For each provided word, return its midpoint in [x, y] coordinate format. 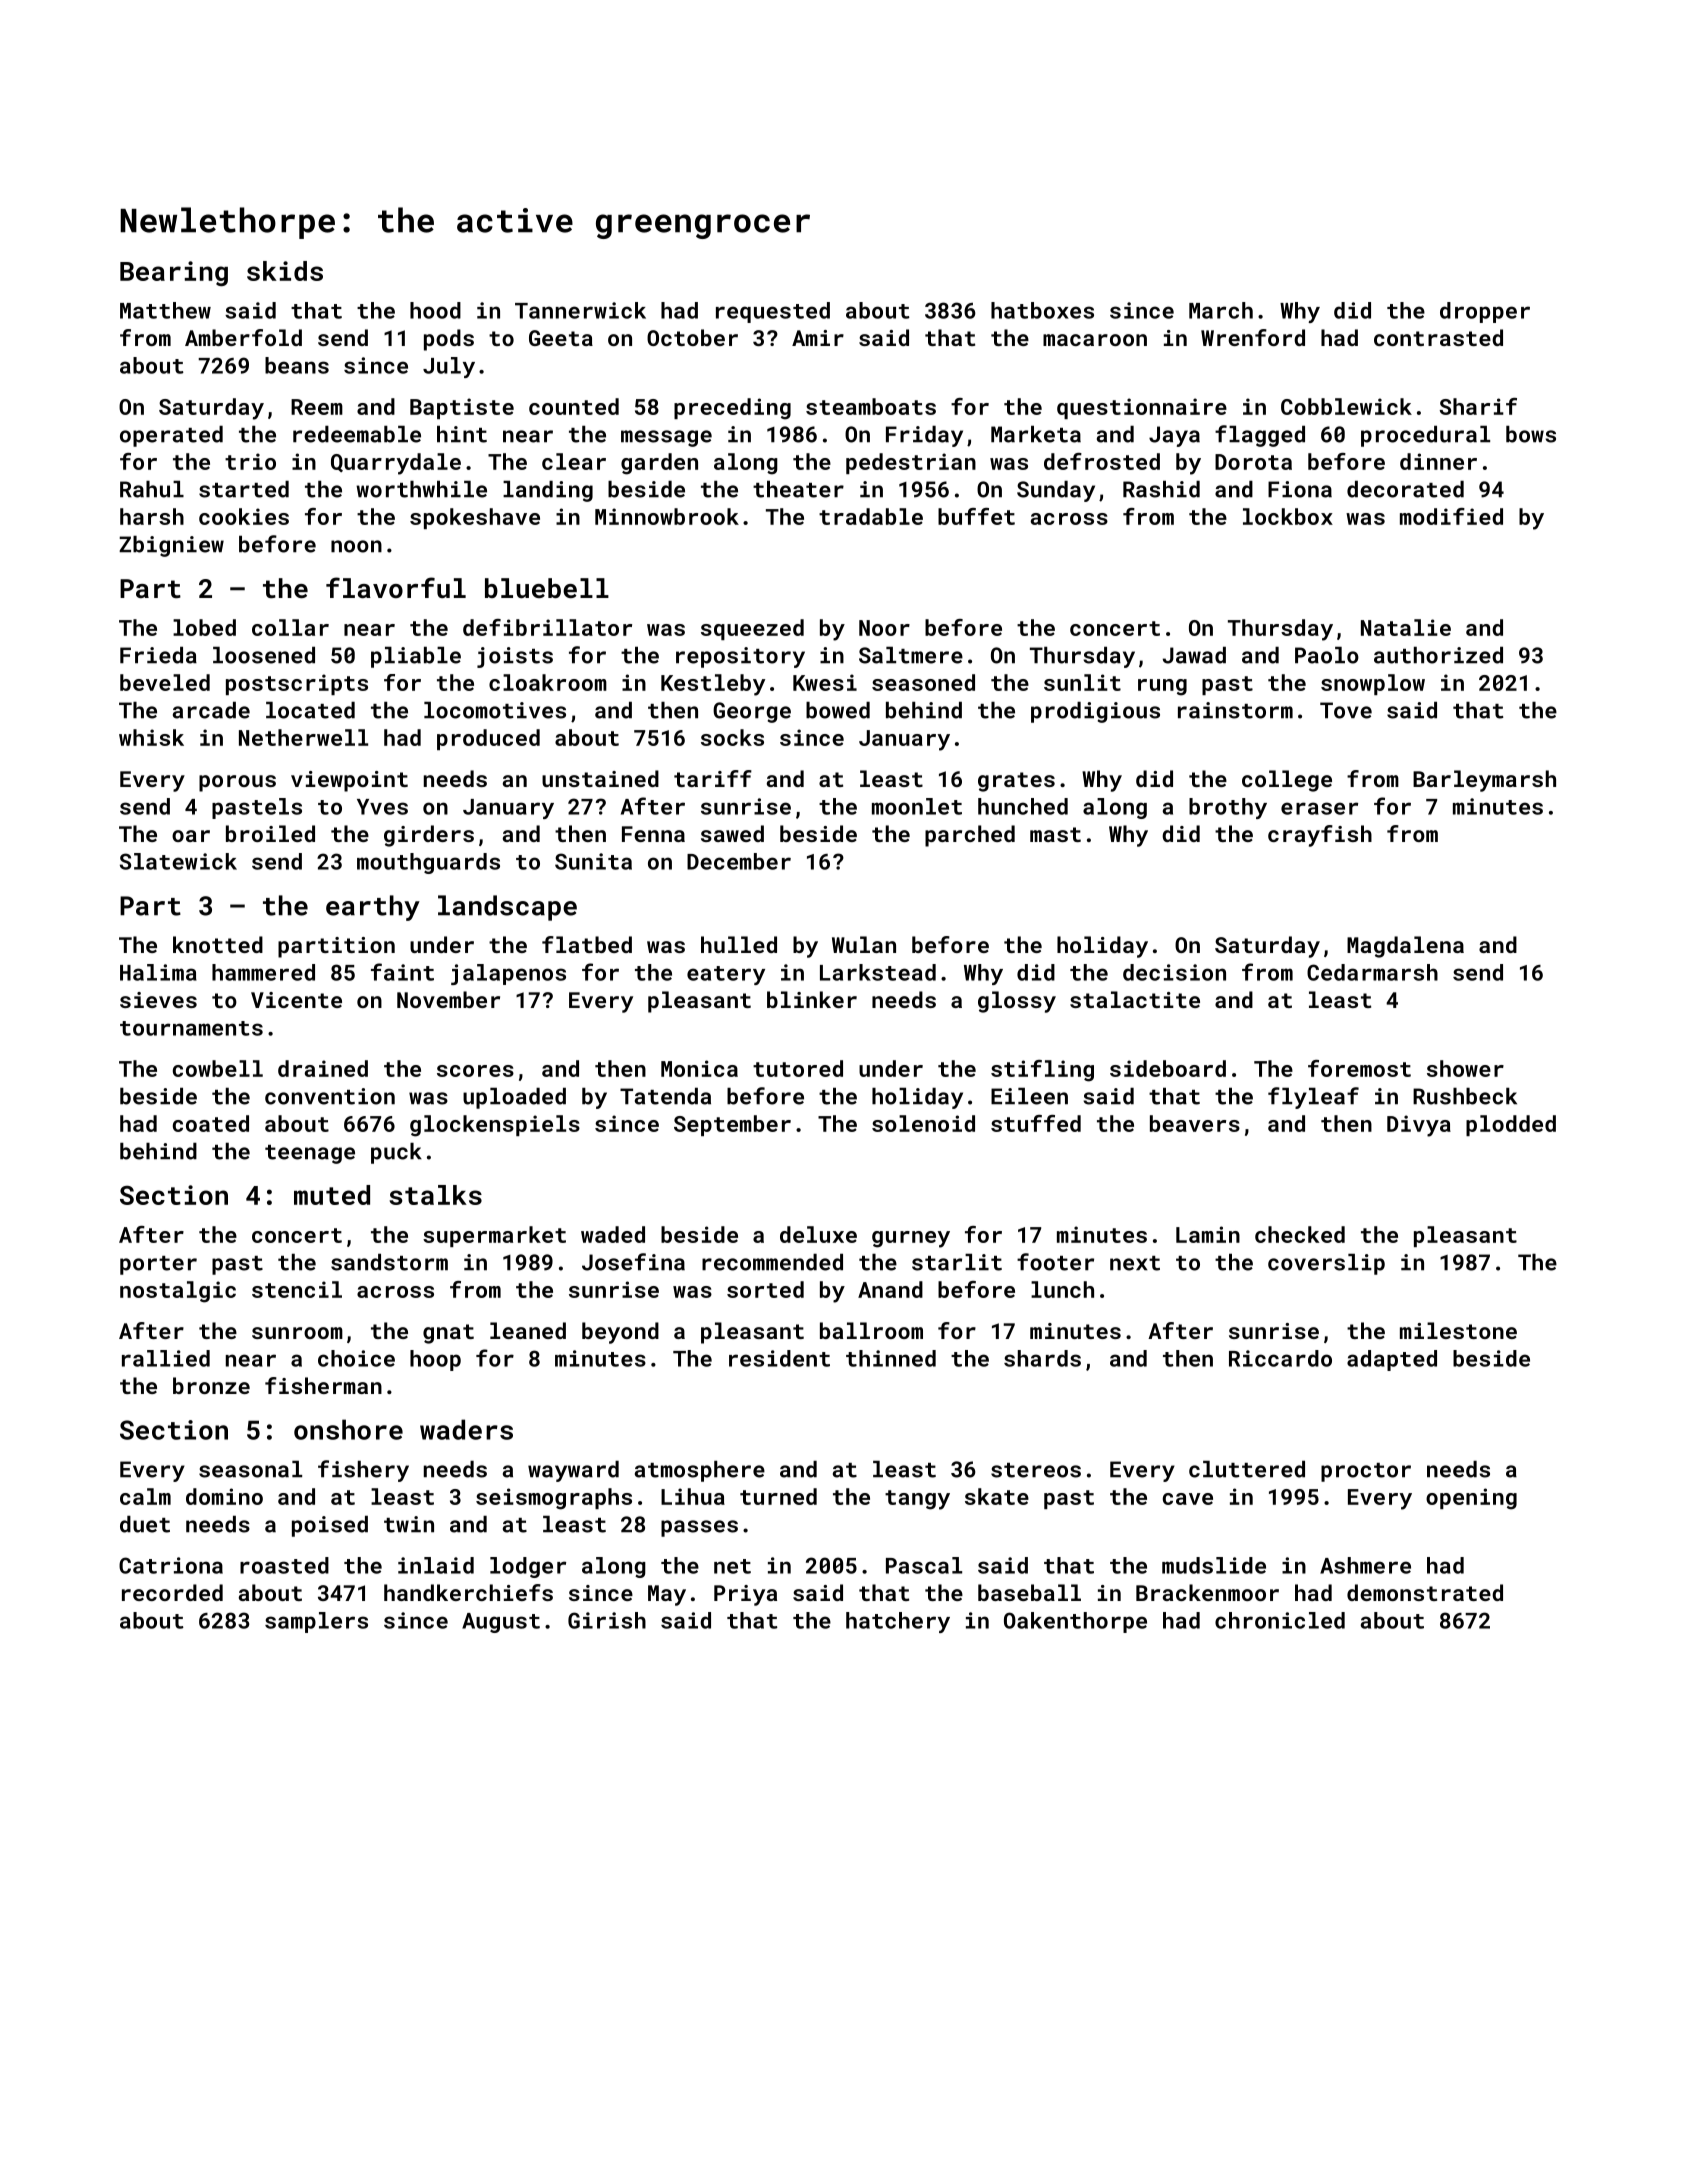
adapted [1392, 1360]
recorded [172, 1592]
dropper [1485, 312]
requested [773, 312]
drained [323, 1068]
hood [435, 310]
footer [1055, 1262]
